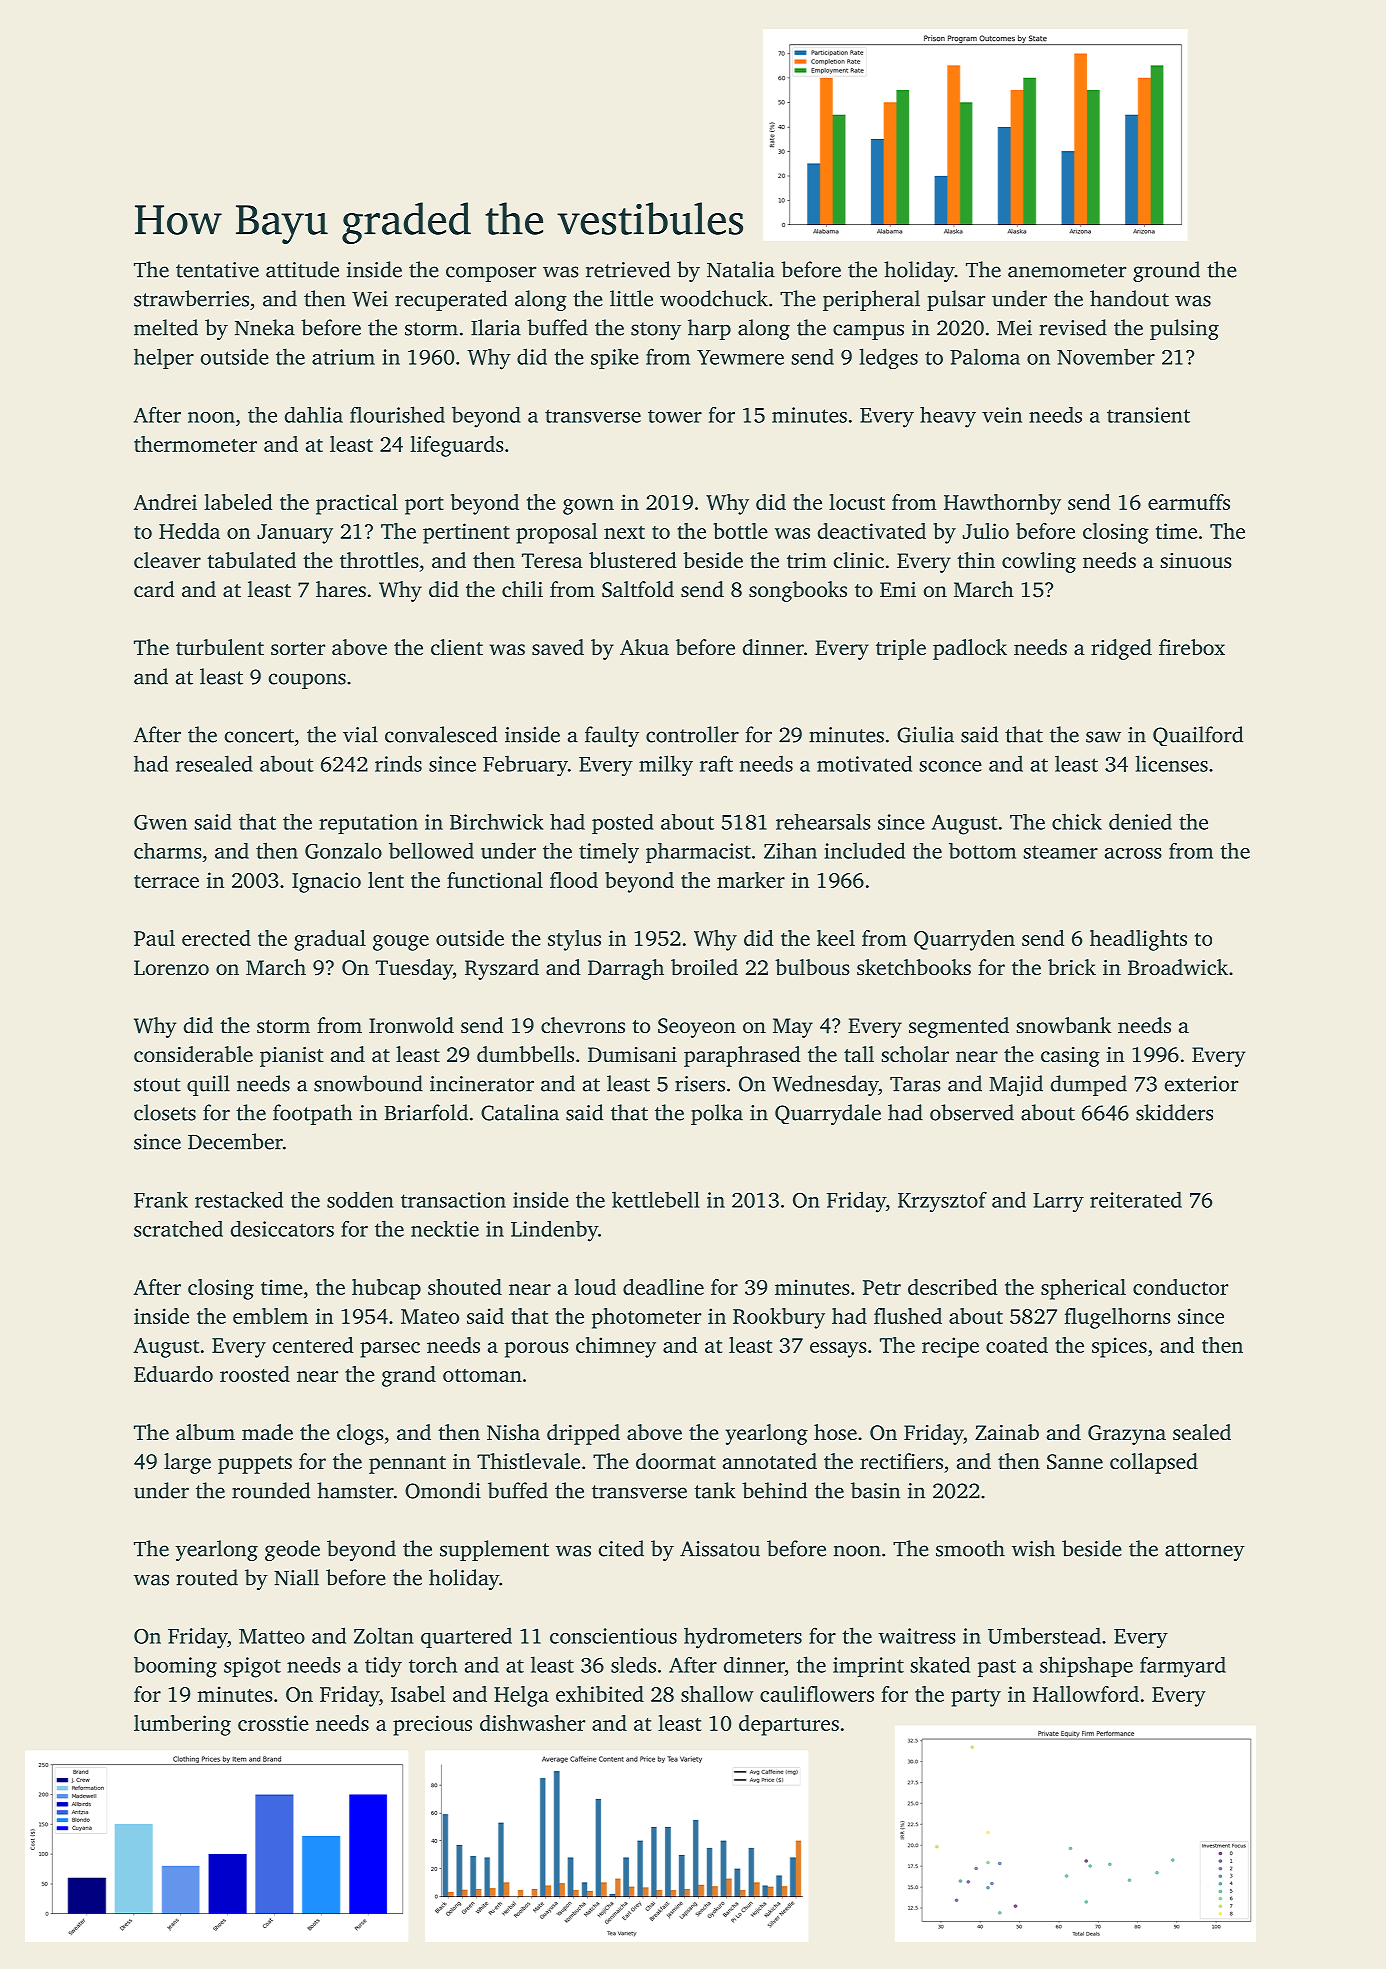 This document has width=1386, height=1969. I want to click on card, so click(154, 589).
